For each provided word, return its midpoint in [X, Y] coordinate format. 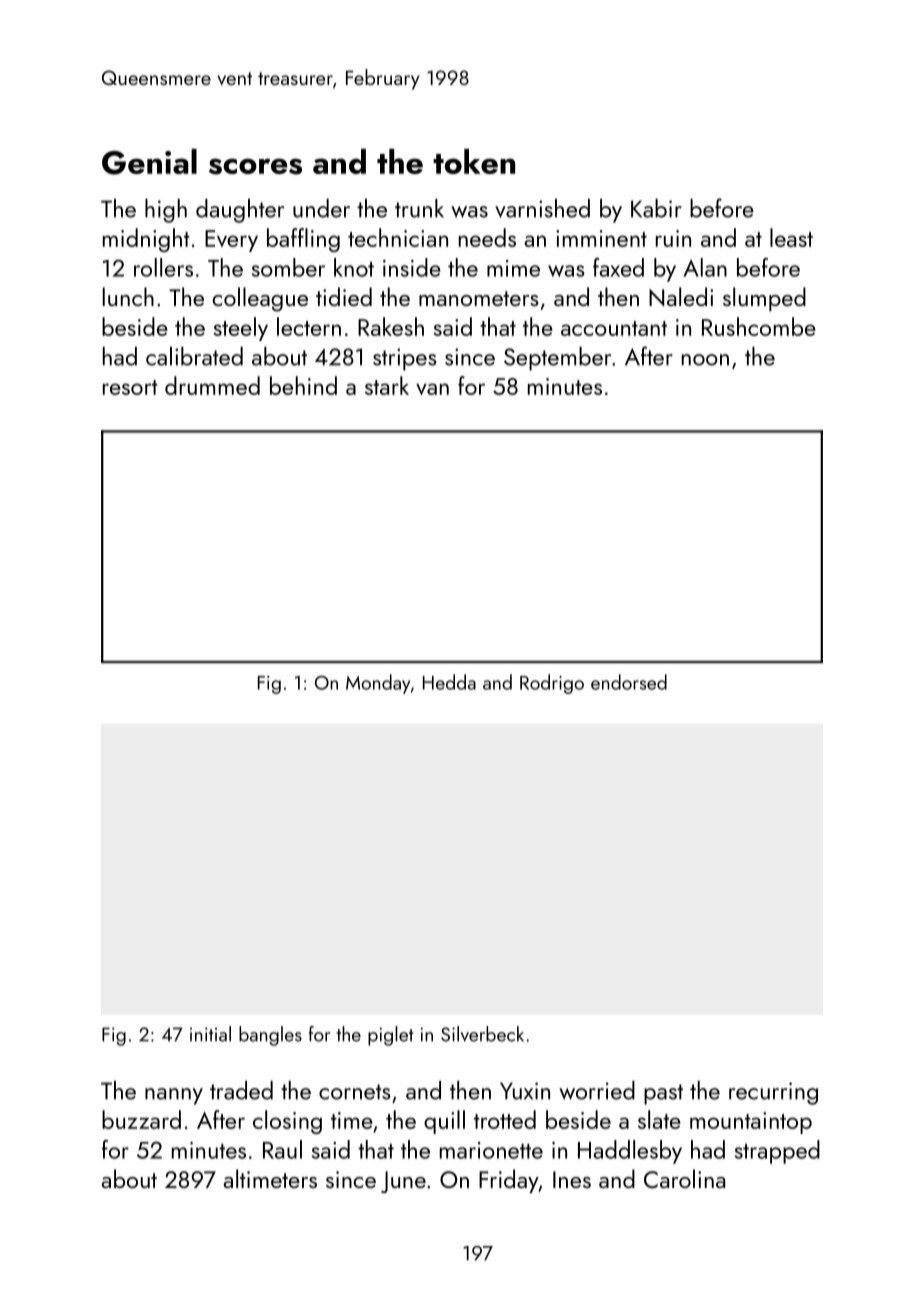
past [663, 1094]
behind [303, 385]
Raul [282, 1149]
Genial [149, 162]
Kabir [656, 208]
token [474, 161]
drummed [212, 385]
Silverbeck [482, 1034]
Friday [509, 1181]
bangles [270, 1036]
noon [705, 360]
